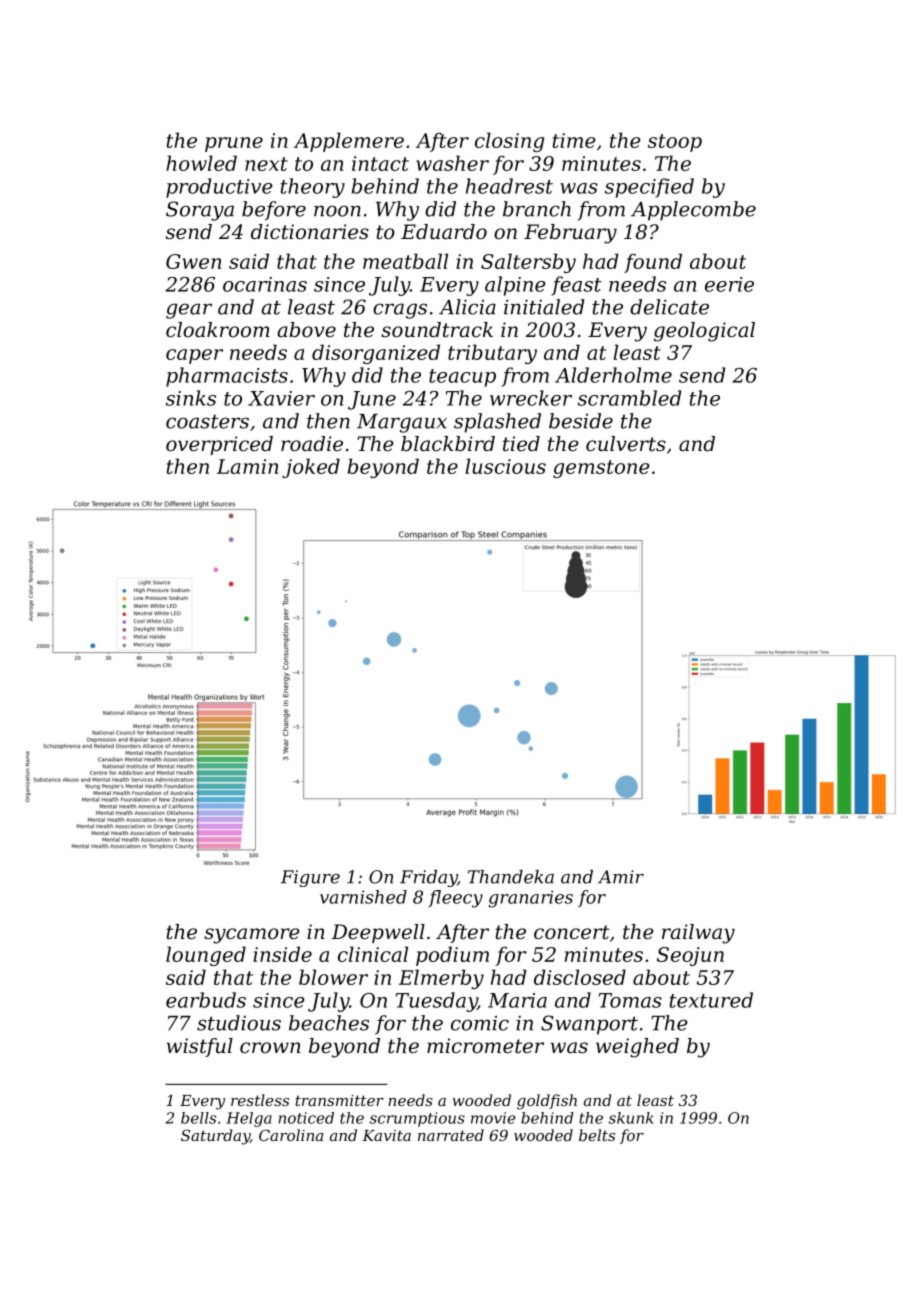 This screenshot has height=1311, width=924. What do you see at coordinates (517, 1000) in the screenshot?
I see `Maria` at bounding box center [517, 1000].
